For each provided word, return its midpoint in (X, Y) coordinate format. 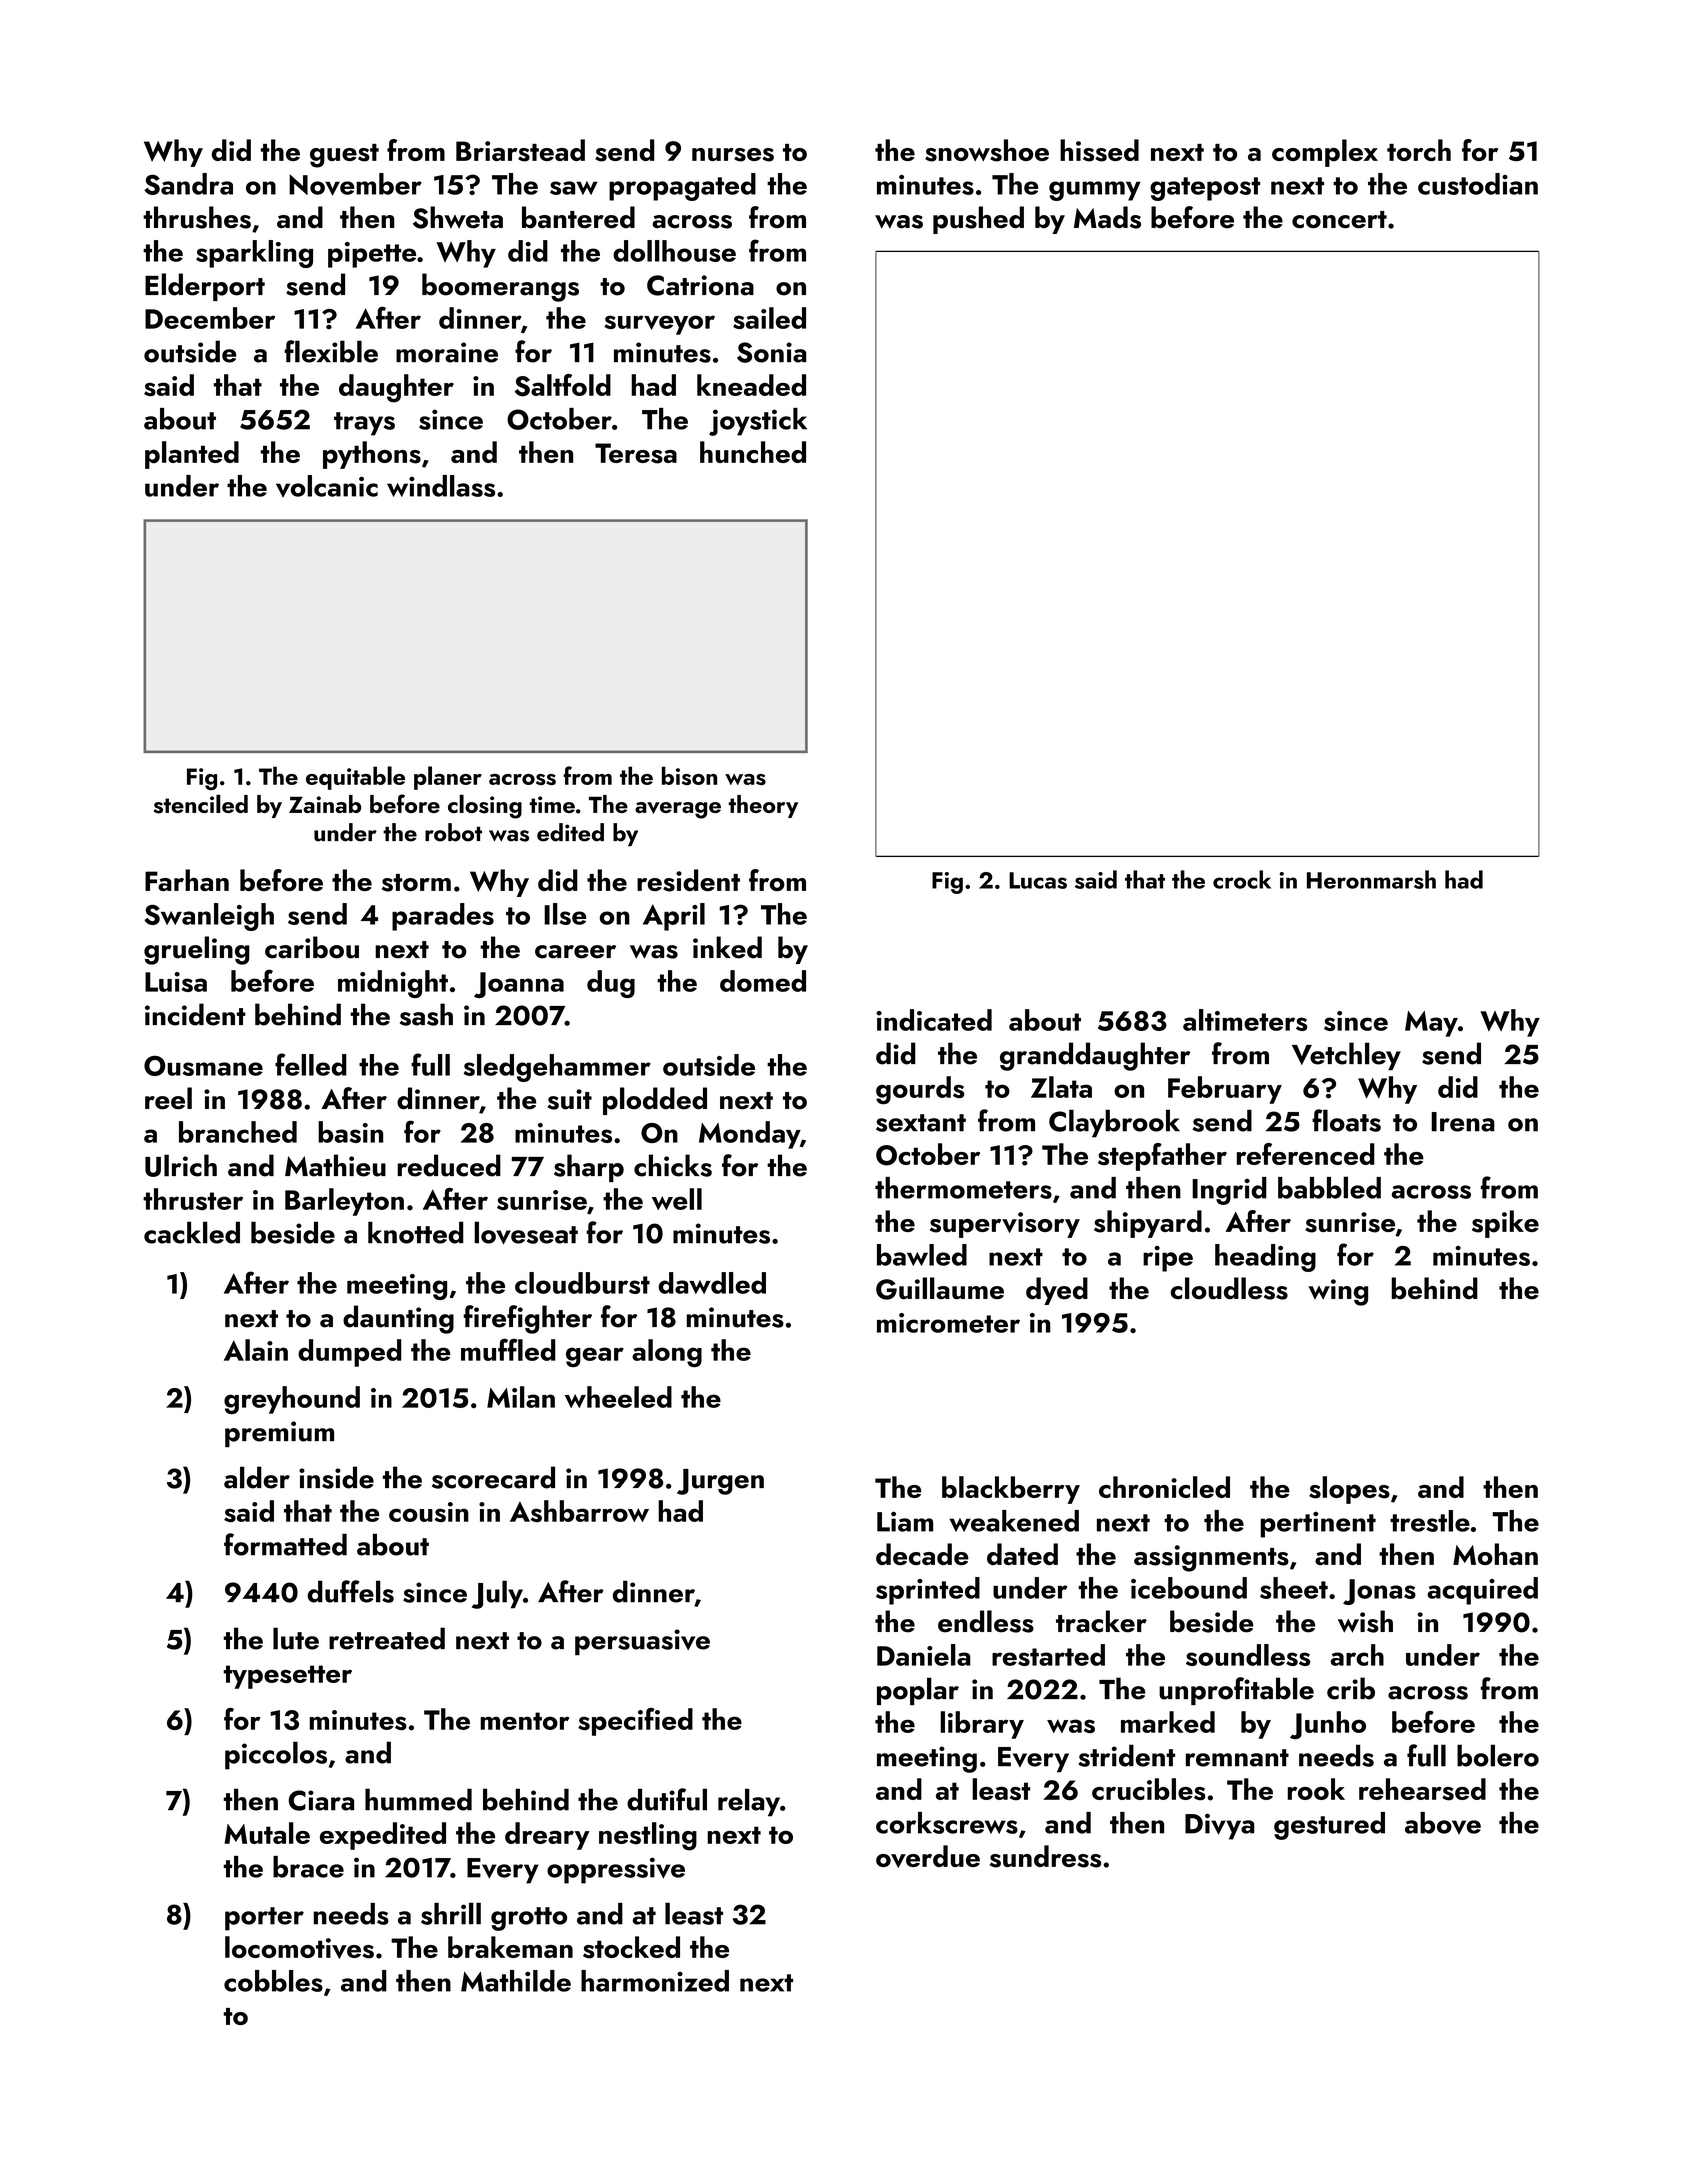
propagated (682, 187)
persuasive (642, 1642)
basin (350, 1132)
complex (1325, 153)
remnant (1237, 1758)
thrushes (197, 217)
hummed (418, 1799)
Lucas (1038, 880)
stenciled (201, 804)
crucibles (1149, 1789)
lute (296, 1638)
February (1225, 1090)
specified (635, 1722)
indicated (934, 1020)
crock (1242, 879)
